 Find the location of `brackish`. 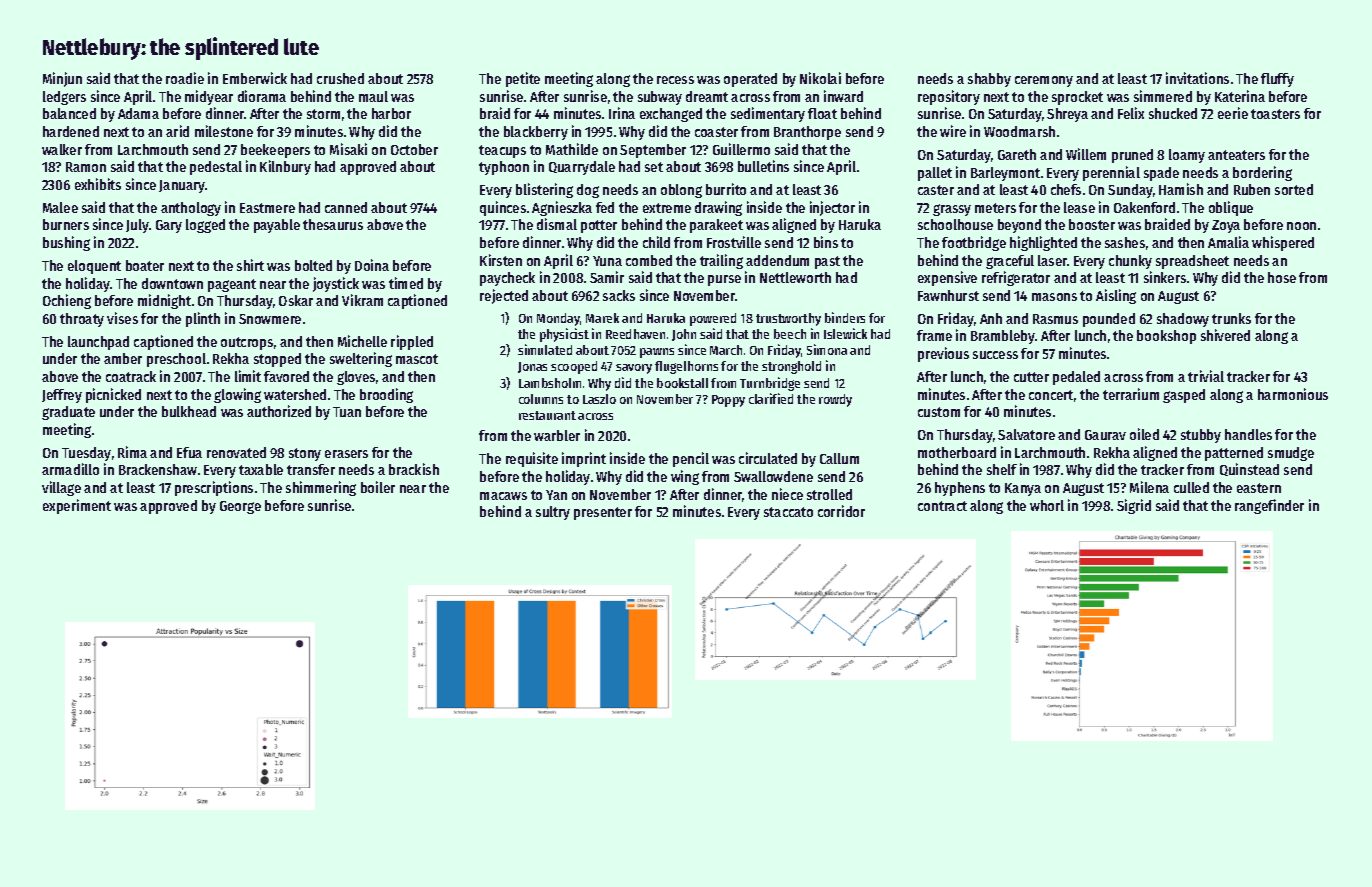

brackish is located at coordinates (414, 469).
